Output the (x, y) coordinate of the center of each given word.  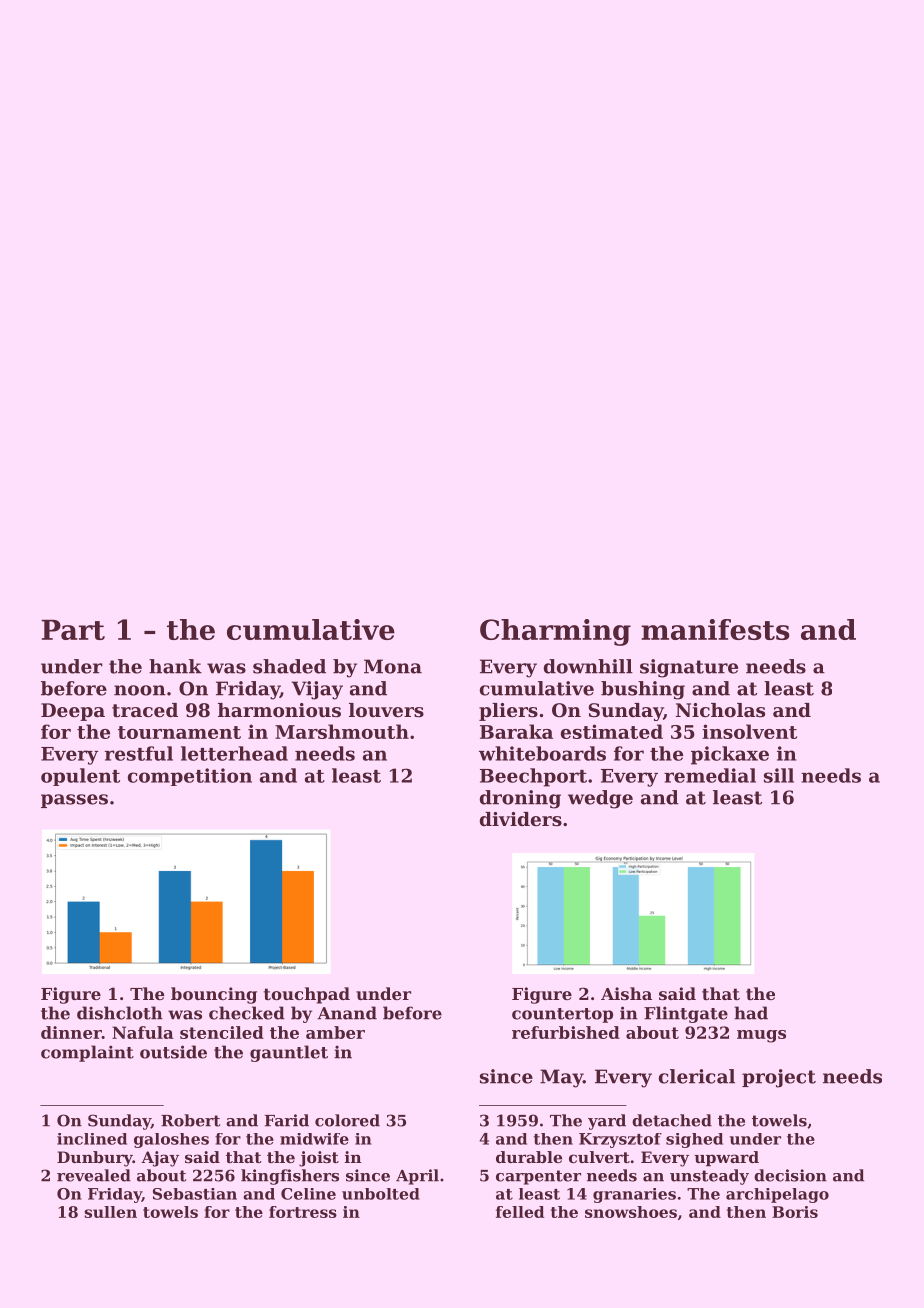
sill (779, 775)
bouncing (214, 995)
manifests (715, 629)
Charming (555, 632)
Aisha (626, 993)
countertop (562, 1015)
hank (175, 666)
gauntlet (289, 1053)
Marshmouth (342, 731)
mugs (761, 1036)
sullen (110, 1212)
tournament (179, 732)
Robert (190, 1120)
